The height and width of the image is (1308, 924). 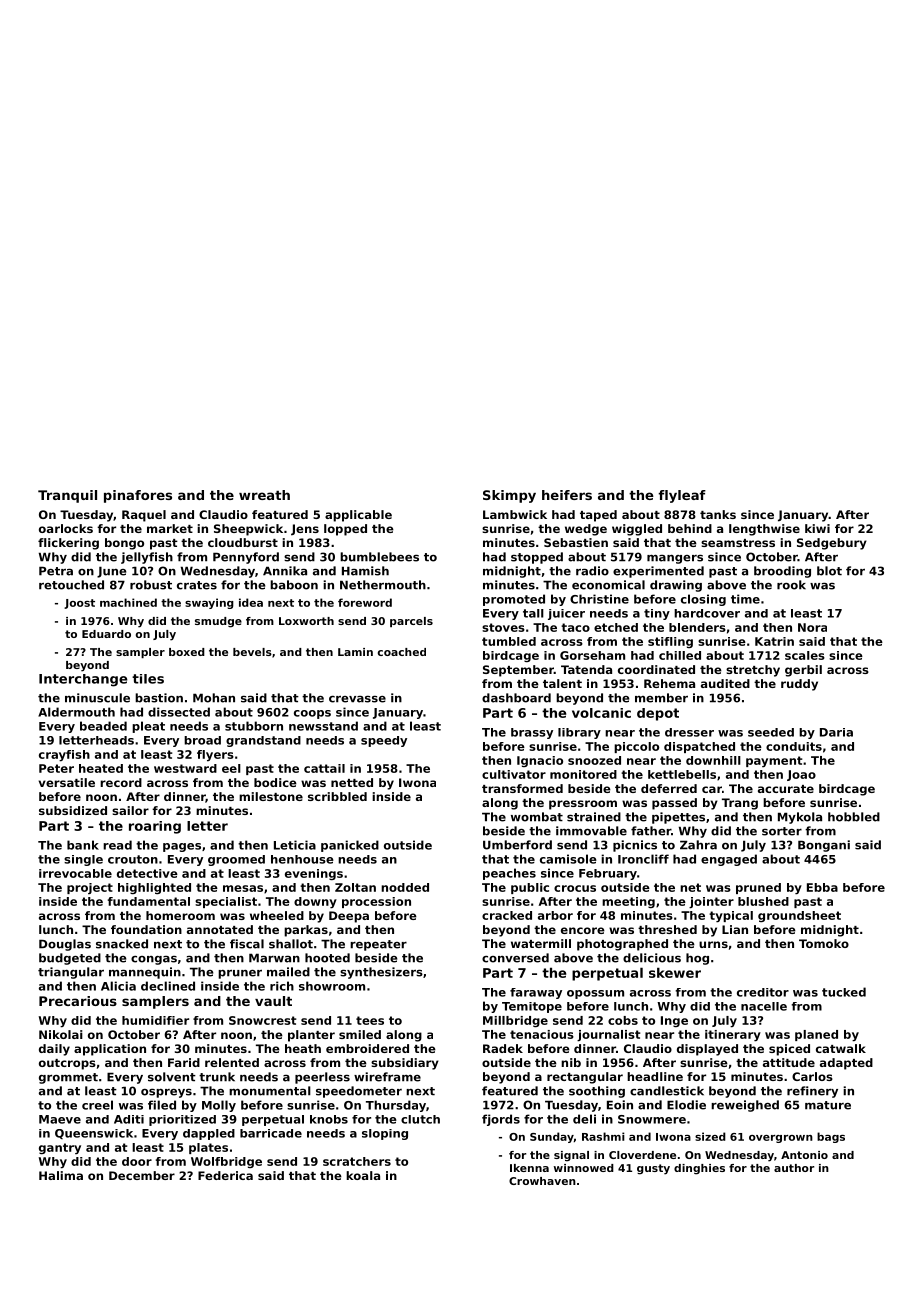 I want to click on kiwi, so click(x=817, y=528).
